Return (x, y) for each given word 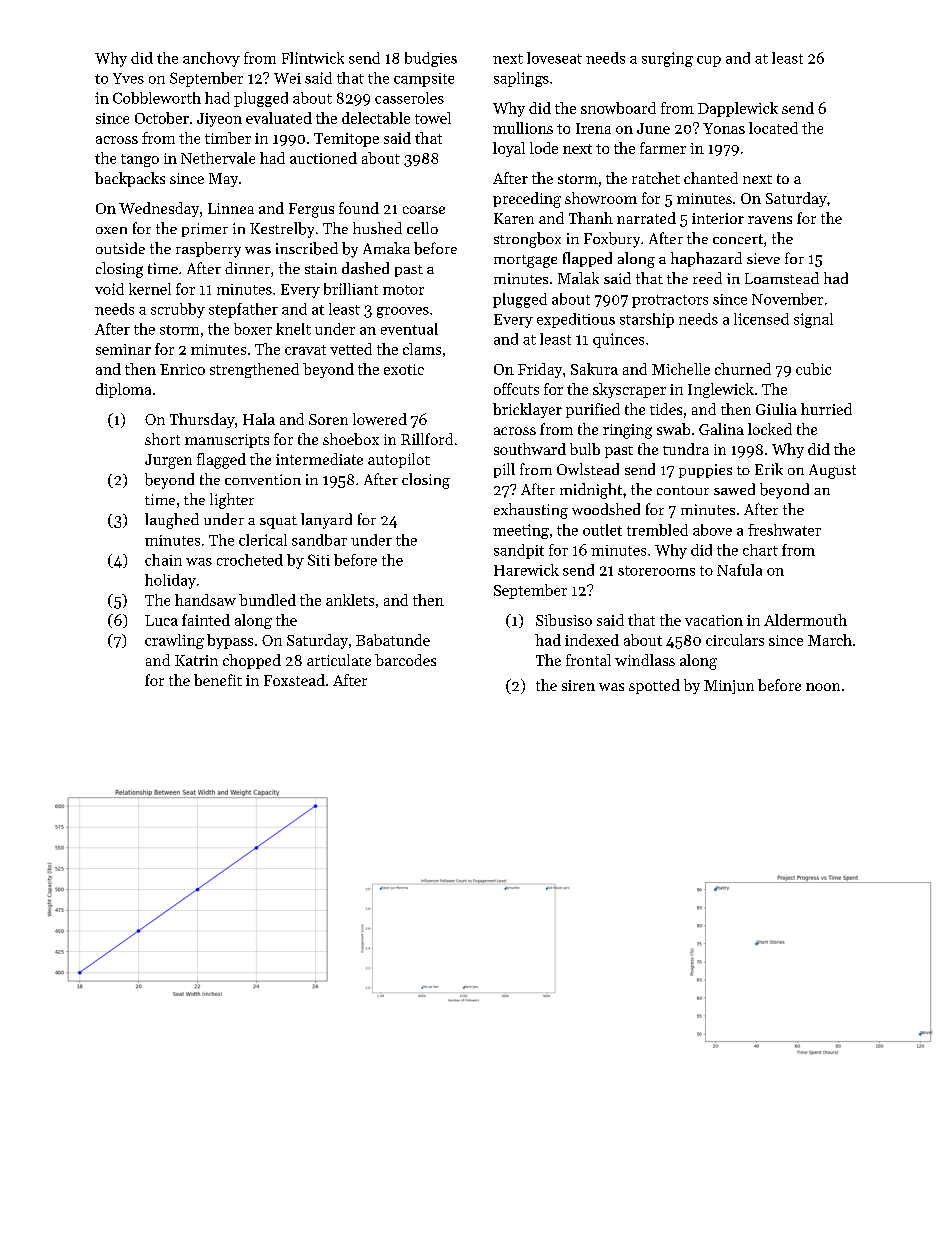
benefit (218, 680)
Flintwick (313, 58)
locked (770, 429)
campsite (424, 80)
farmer (663, 148)
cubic (813, 369)
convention (263, 479)
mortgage (525, 261)
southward (530, 449)
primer (205, 230)
